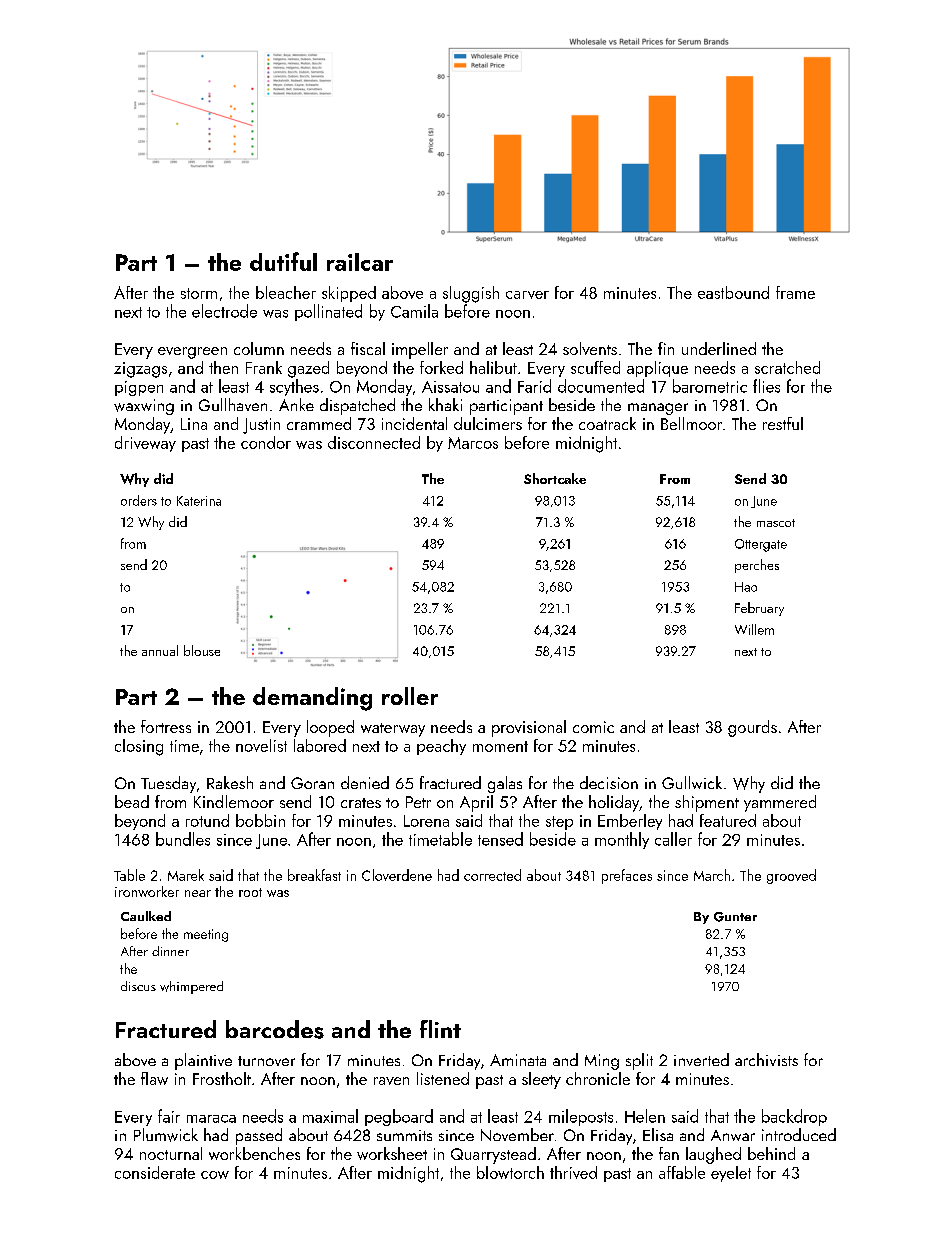 The height and width of the document is (1233, 952). I want to click on carver, so click(527, 295).
